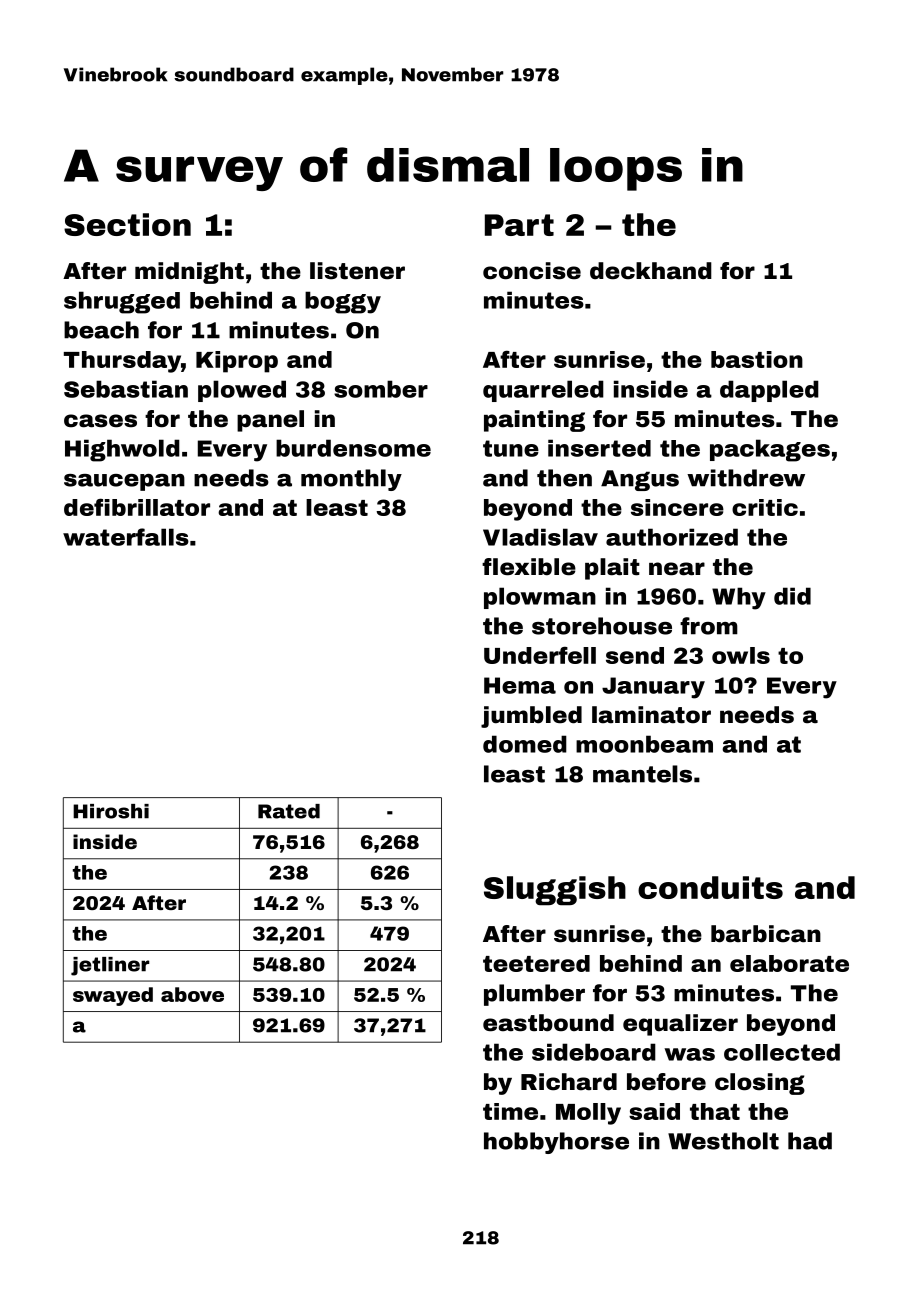 This document has width=924, height=1311. What do you see at coordinates (192, 994) in the document?
I see `above` at bounding box center [192, 994].
